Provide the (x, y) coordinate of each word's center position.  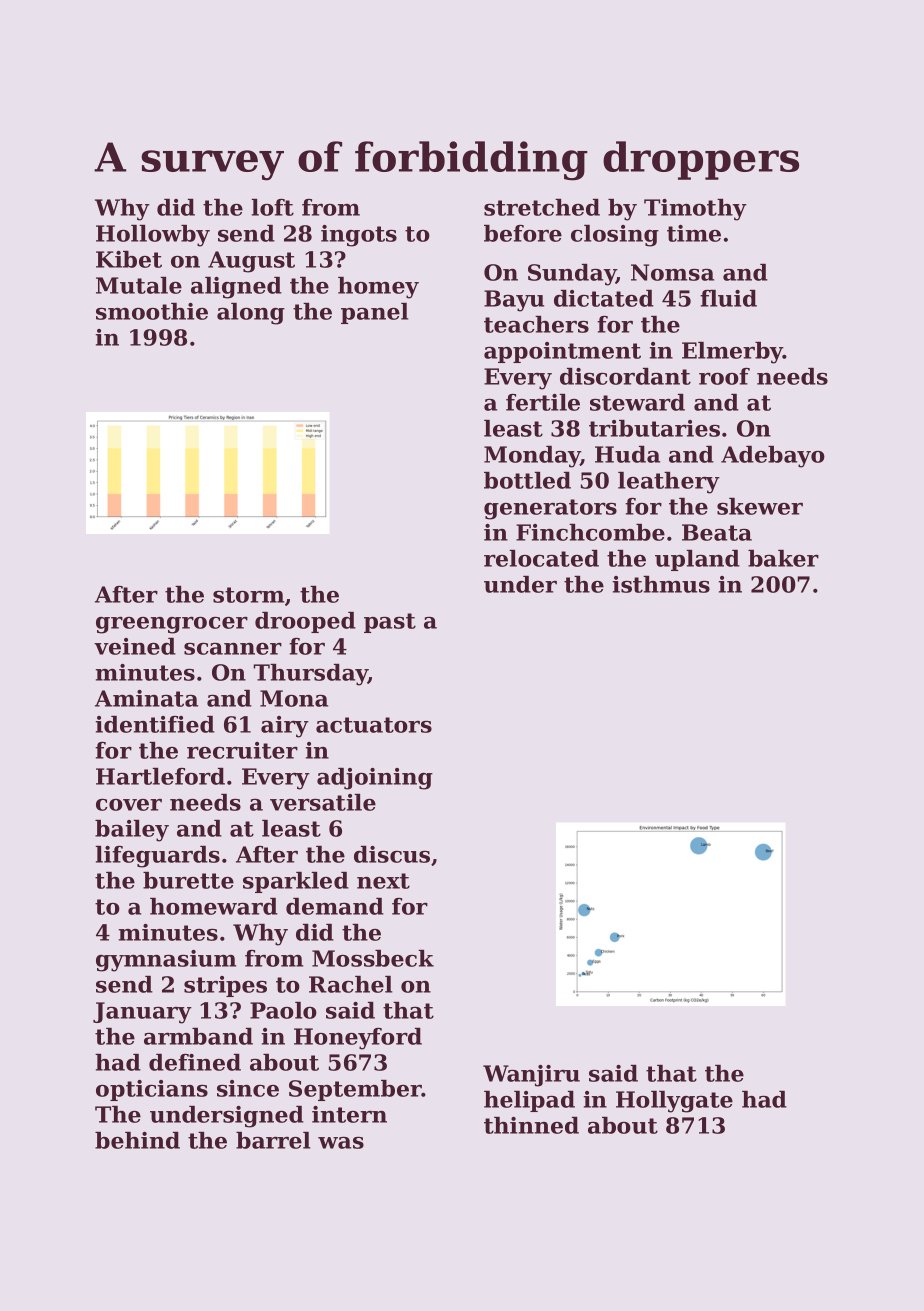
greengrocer (172, 625)
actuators (374, 725)
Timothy (695, 210)
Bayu (514, 301)
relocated (541, 558)
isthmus (661, 584)
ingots (359, 236)
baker (783, 558)
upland (697, 560)
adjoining (375, 779)
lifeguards (158, 857)
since (248, 1088)
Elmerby (732, 353)
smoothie (152, 311)
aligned (236, 288)
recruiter (242, 750)
